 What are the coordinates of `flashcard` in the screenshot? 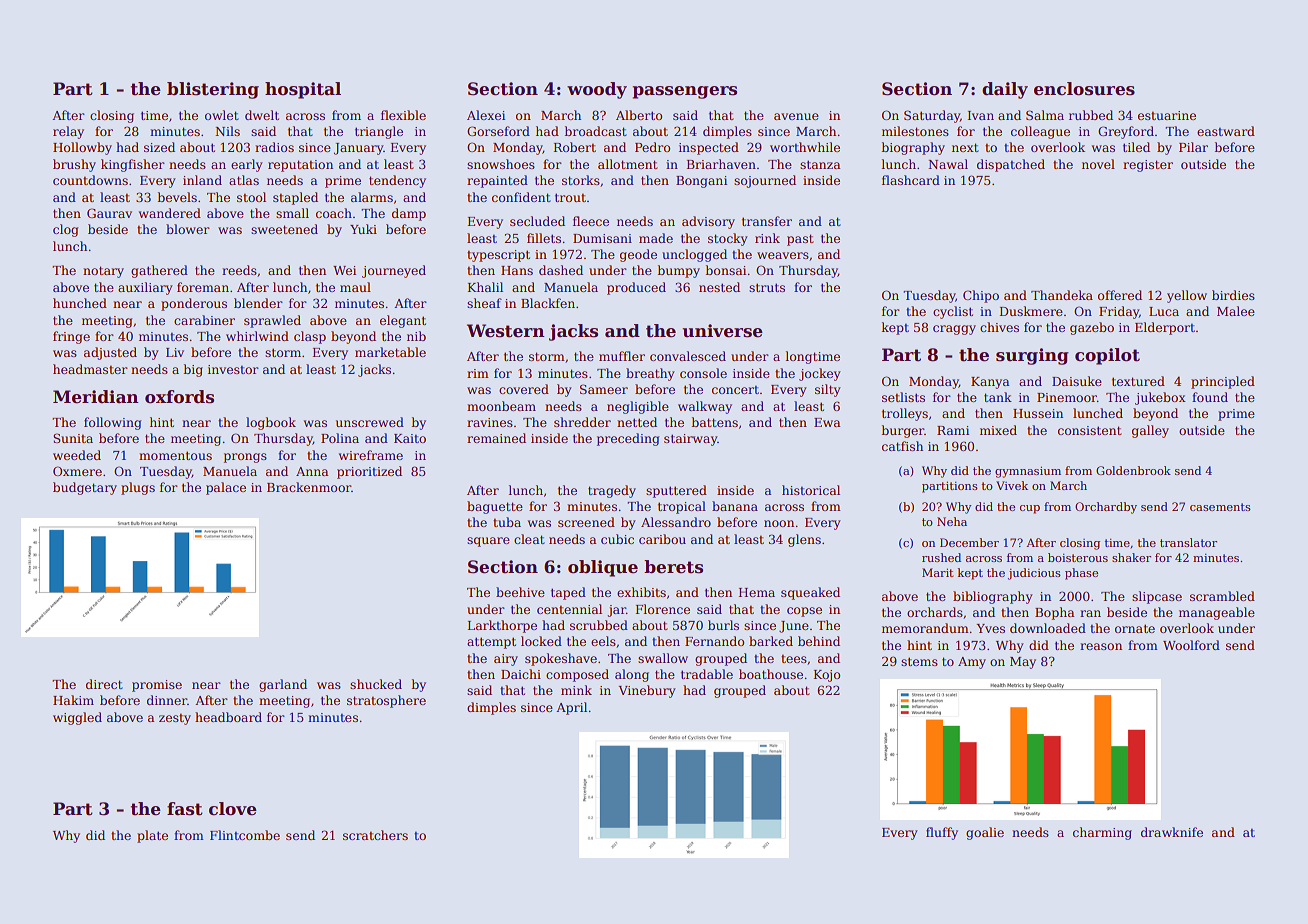 It's located at (911, 180).
